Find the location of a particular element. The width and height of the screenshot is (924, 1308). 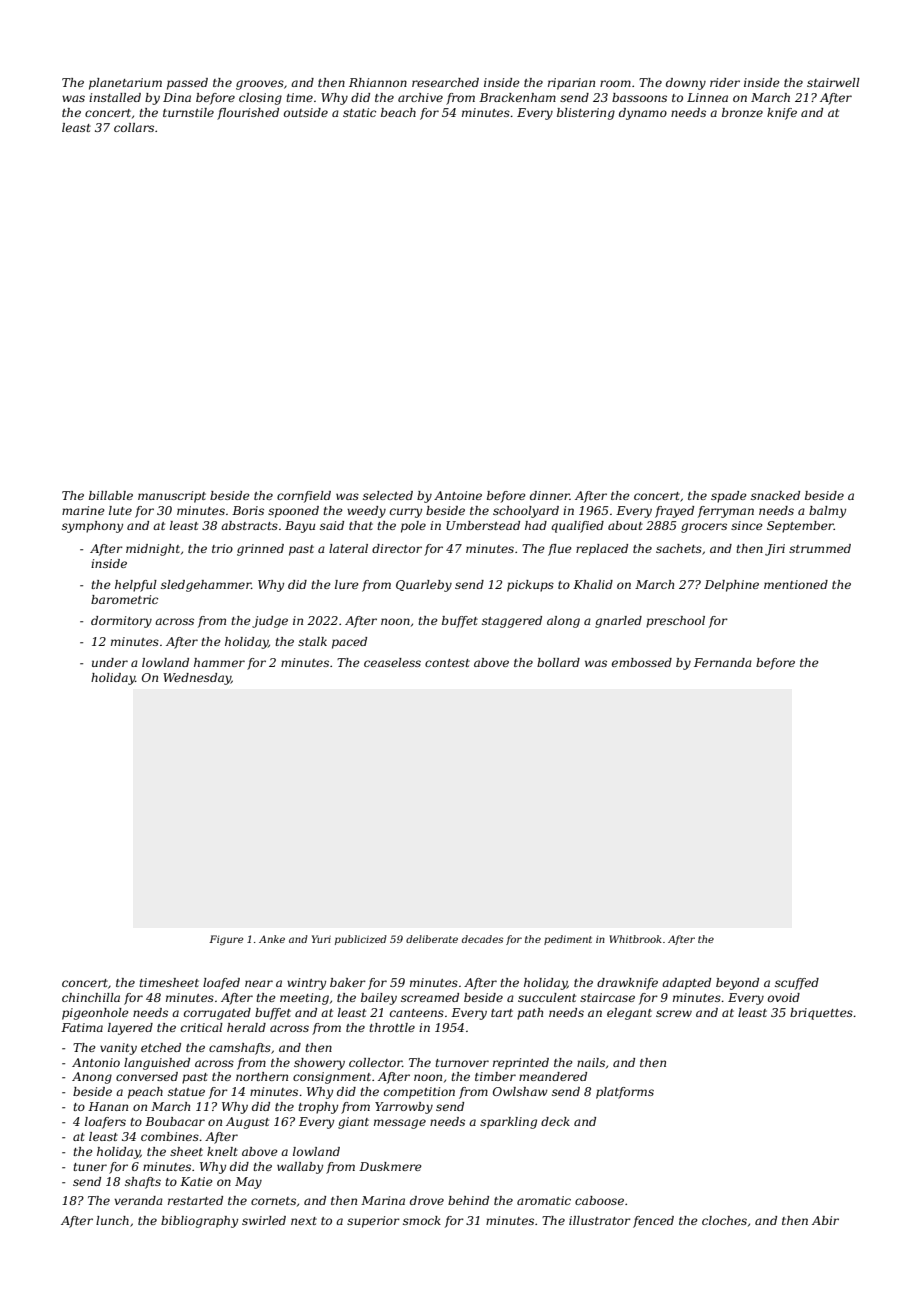

cornfield is located at coordinates (304, 497).
